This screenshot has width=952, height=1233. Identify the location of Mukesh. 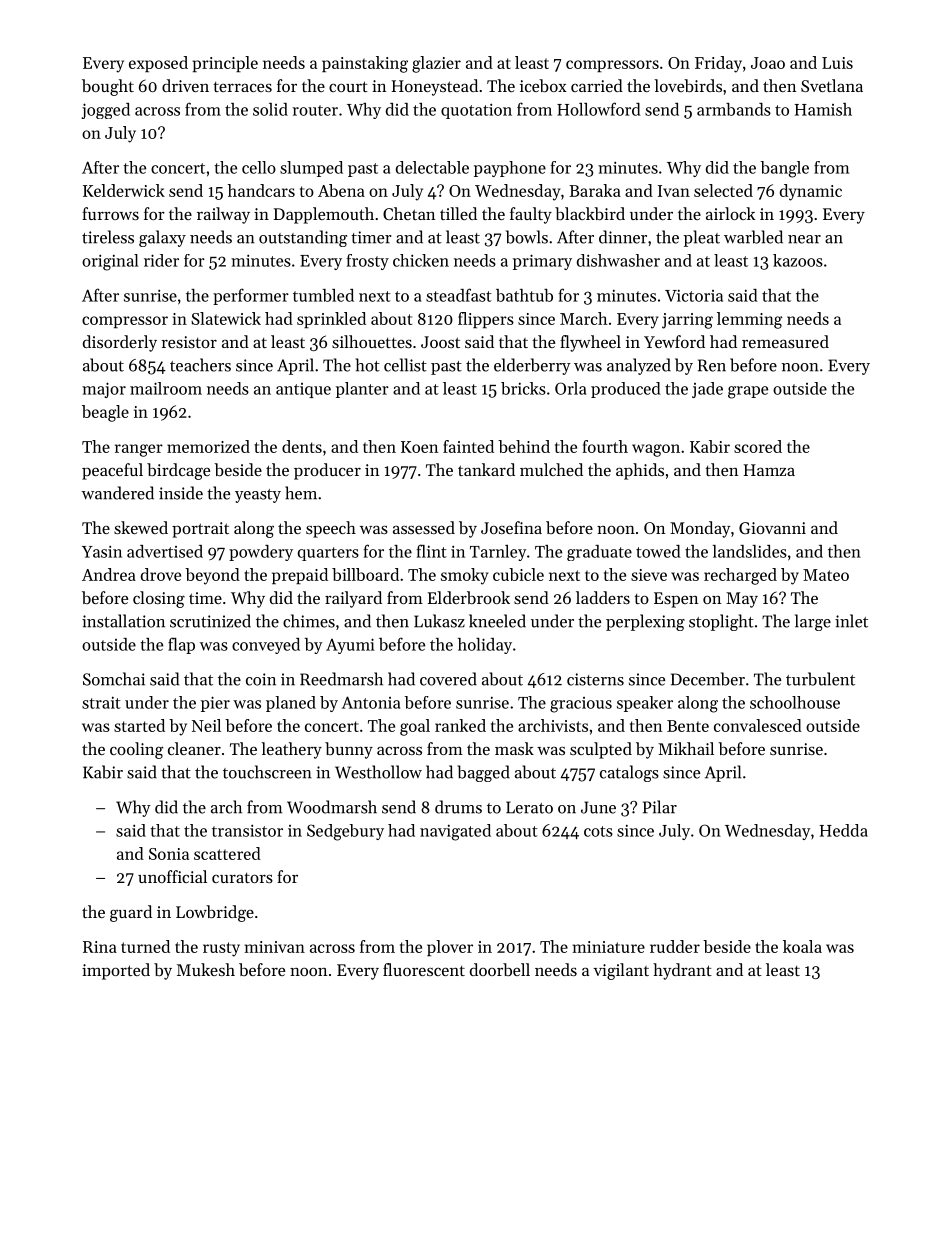
(206, 969).
